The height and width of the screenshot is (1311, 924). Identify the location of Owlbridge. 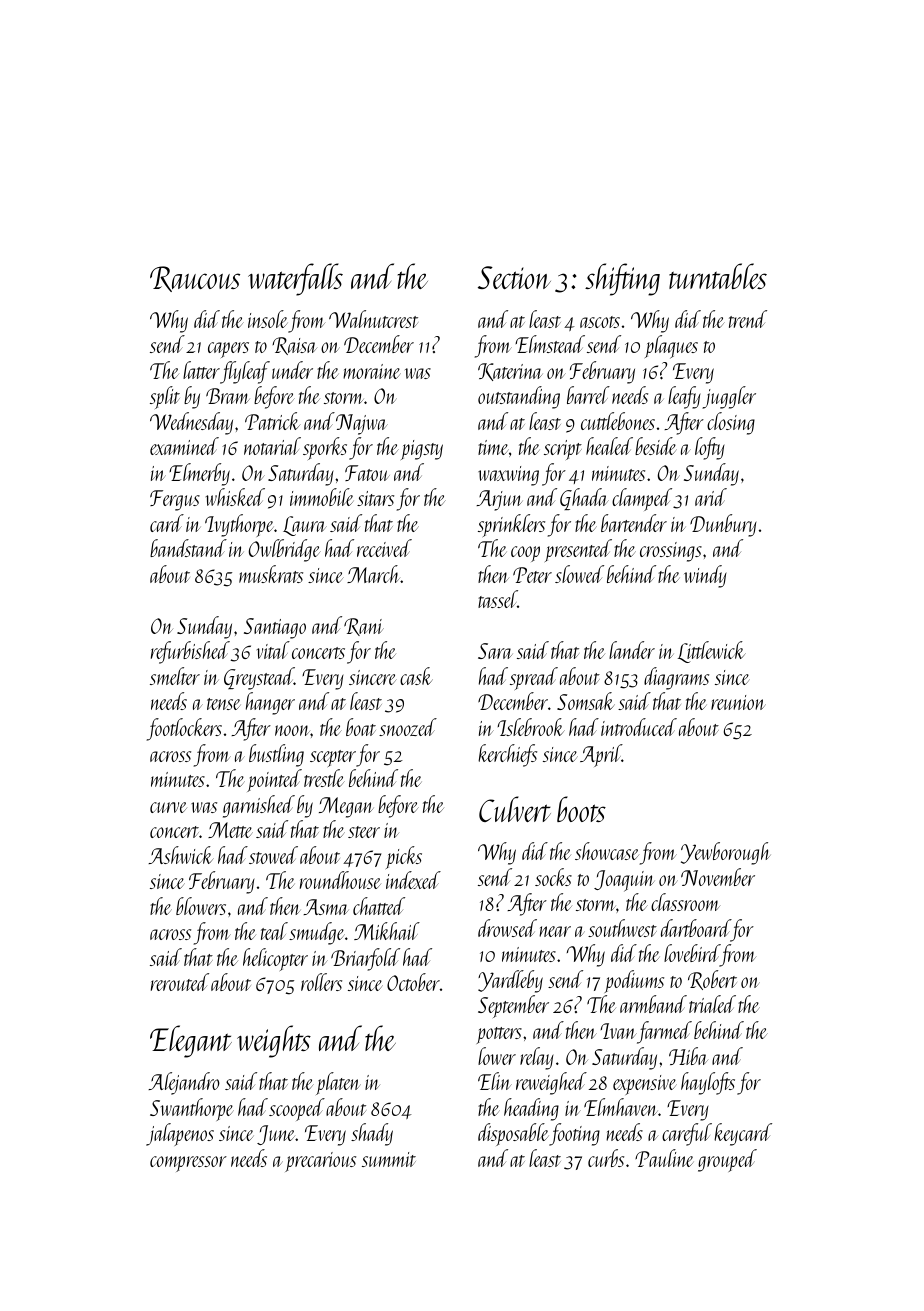
(285, 550).
